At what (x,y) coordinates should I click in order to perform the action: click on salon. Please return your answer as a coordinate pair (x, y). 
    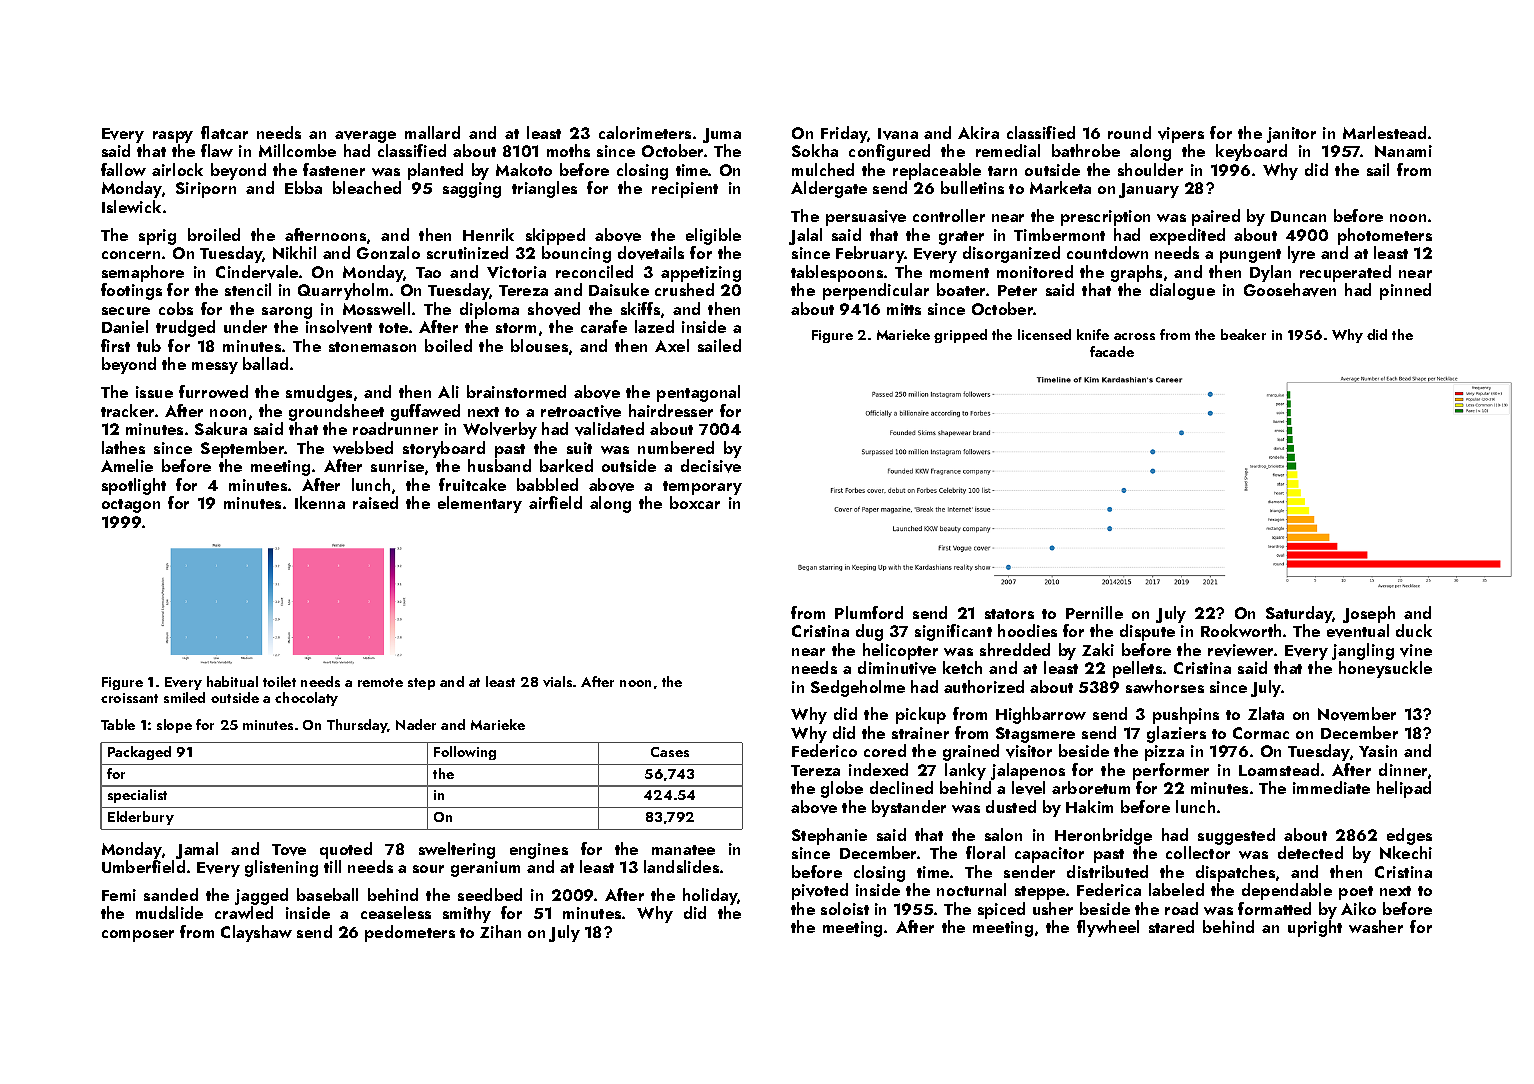
    Looking at the image, I should click on (1003, 834).
